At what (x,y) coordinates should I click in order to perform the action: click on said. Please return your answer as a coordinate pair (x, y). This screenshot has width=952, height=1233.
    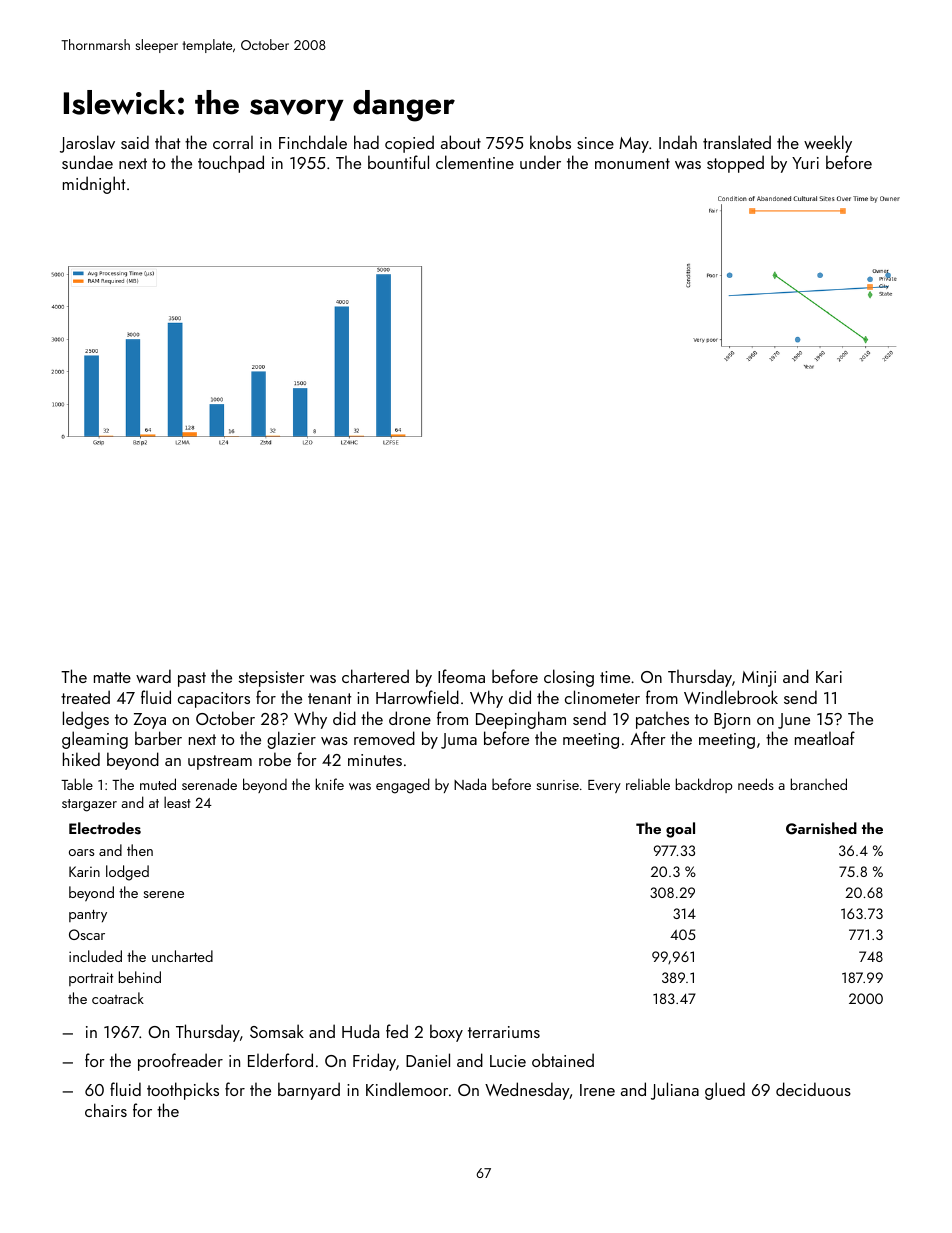
    Looking at the image, I should click on (135, 142).
